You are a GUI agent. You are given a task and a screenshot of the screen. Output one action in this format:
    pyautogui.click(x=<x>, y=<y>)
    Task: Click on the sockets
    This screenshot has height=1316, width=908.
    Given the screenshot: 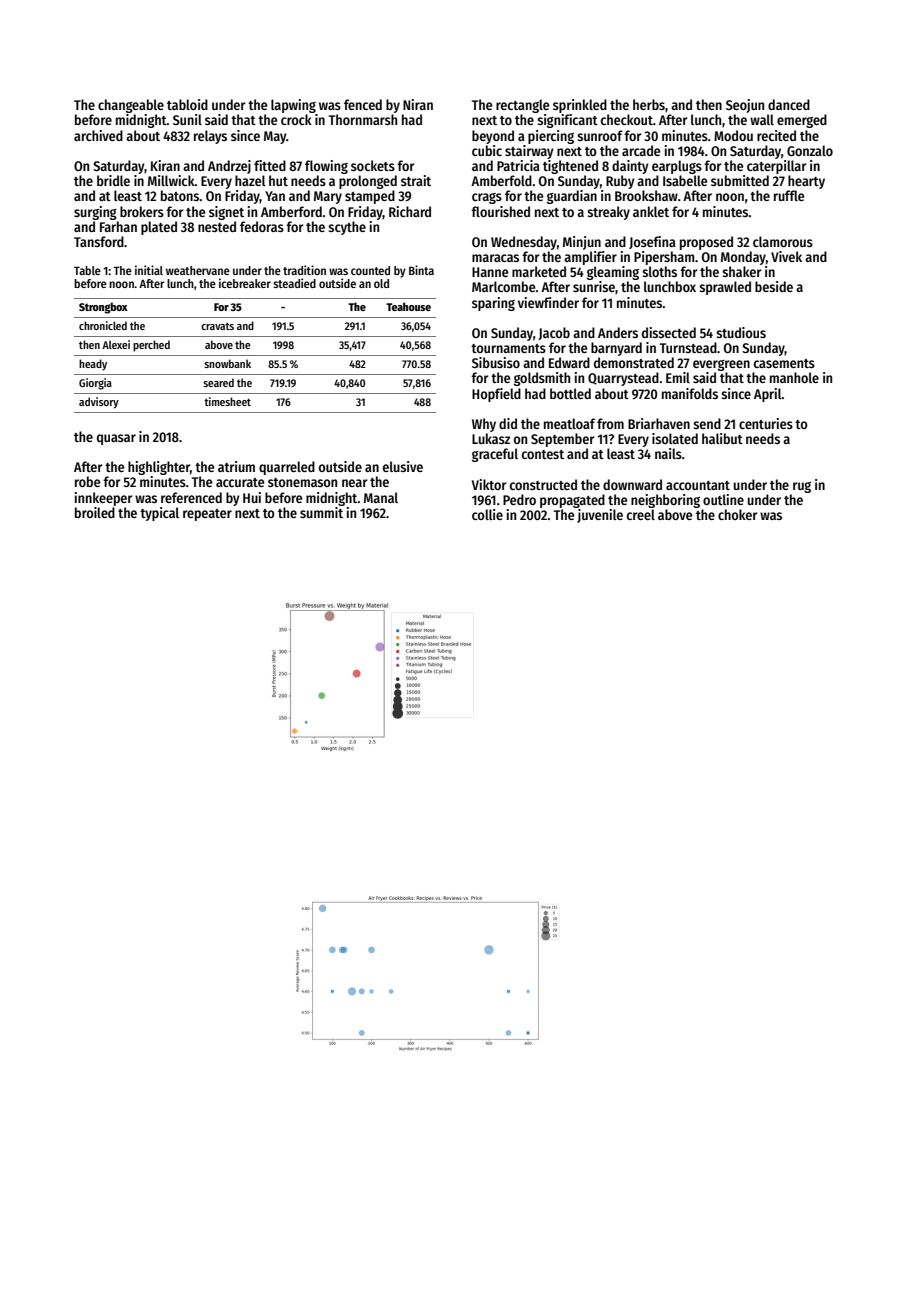 What is the action you would take?
    pyautogui.click(x=373, y=165)
